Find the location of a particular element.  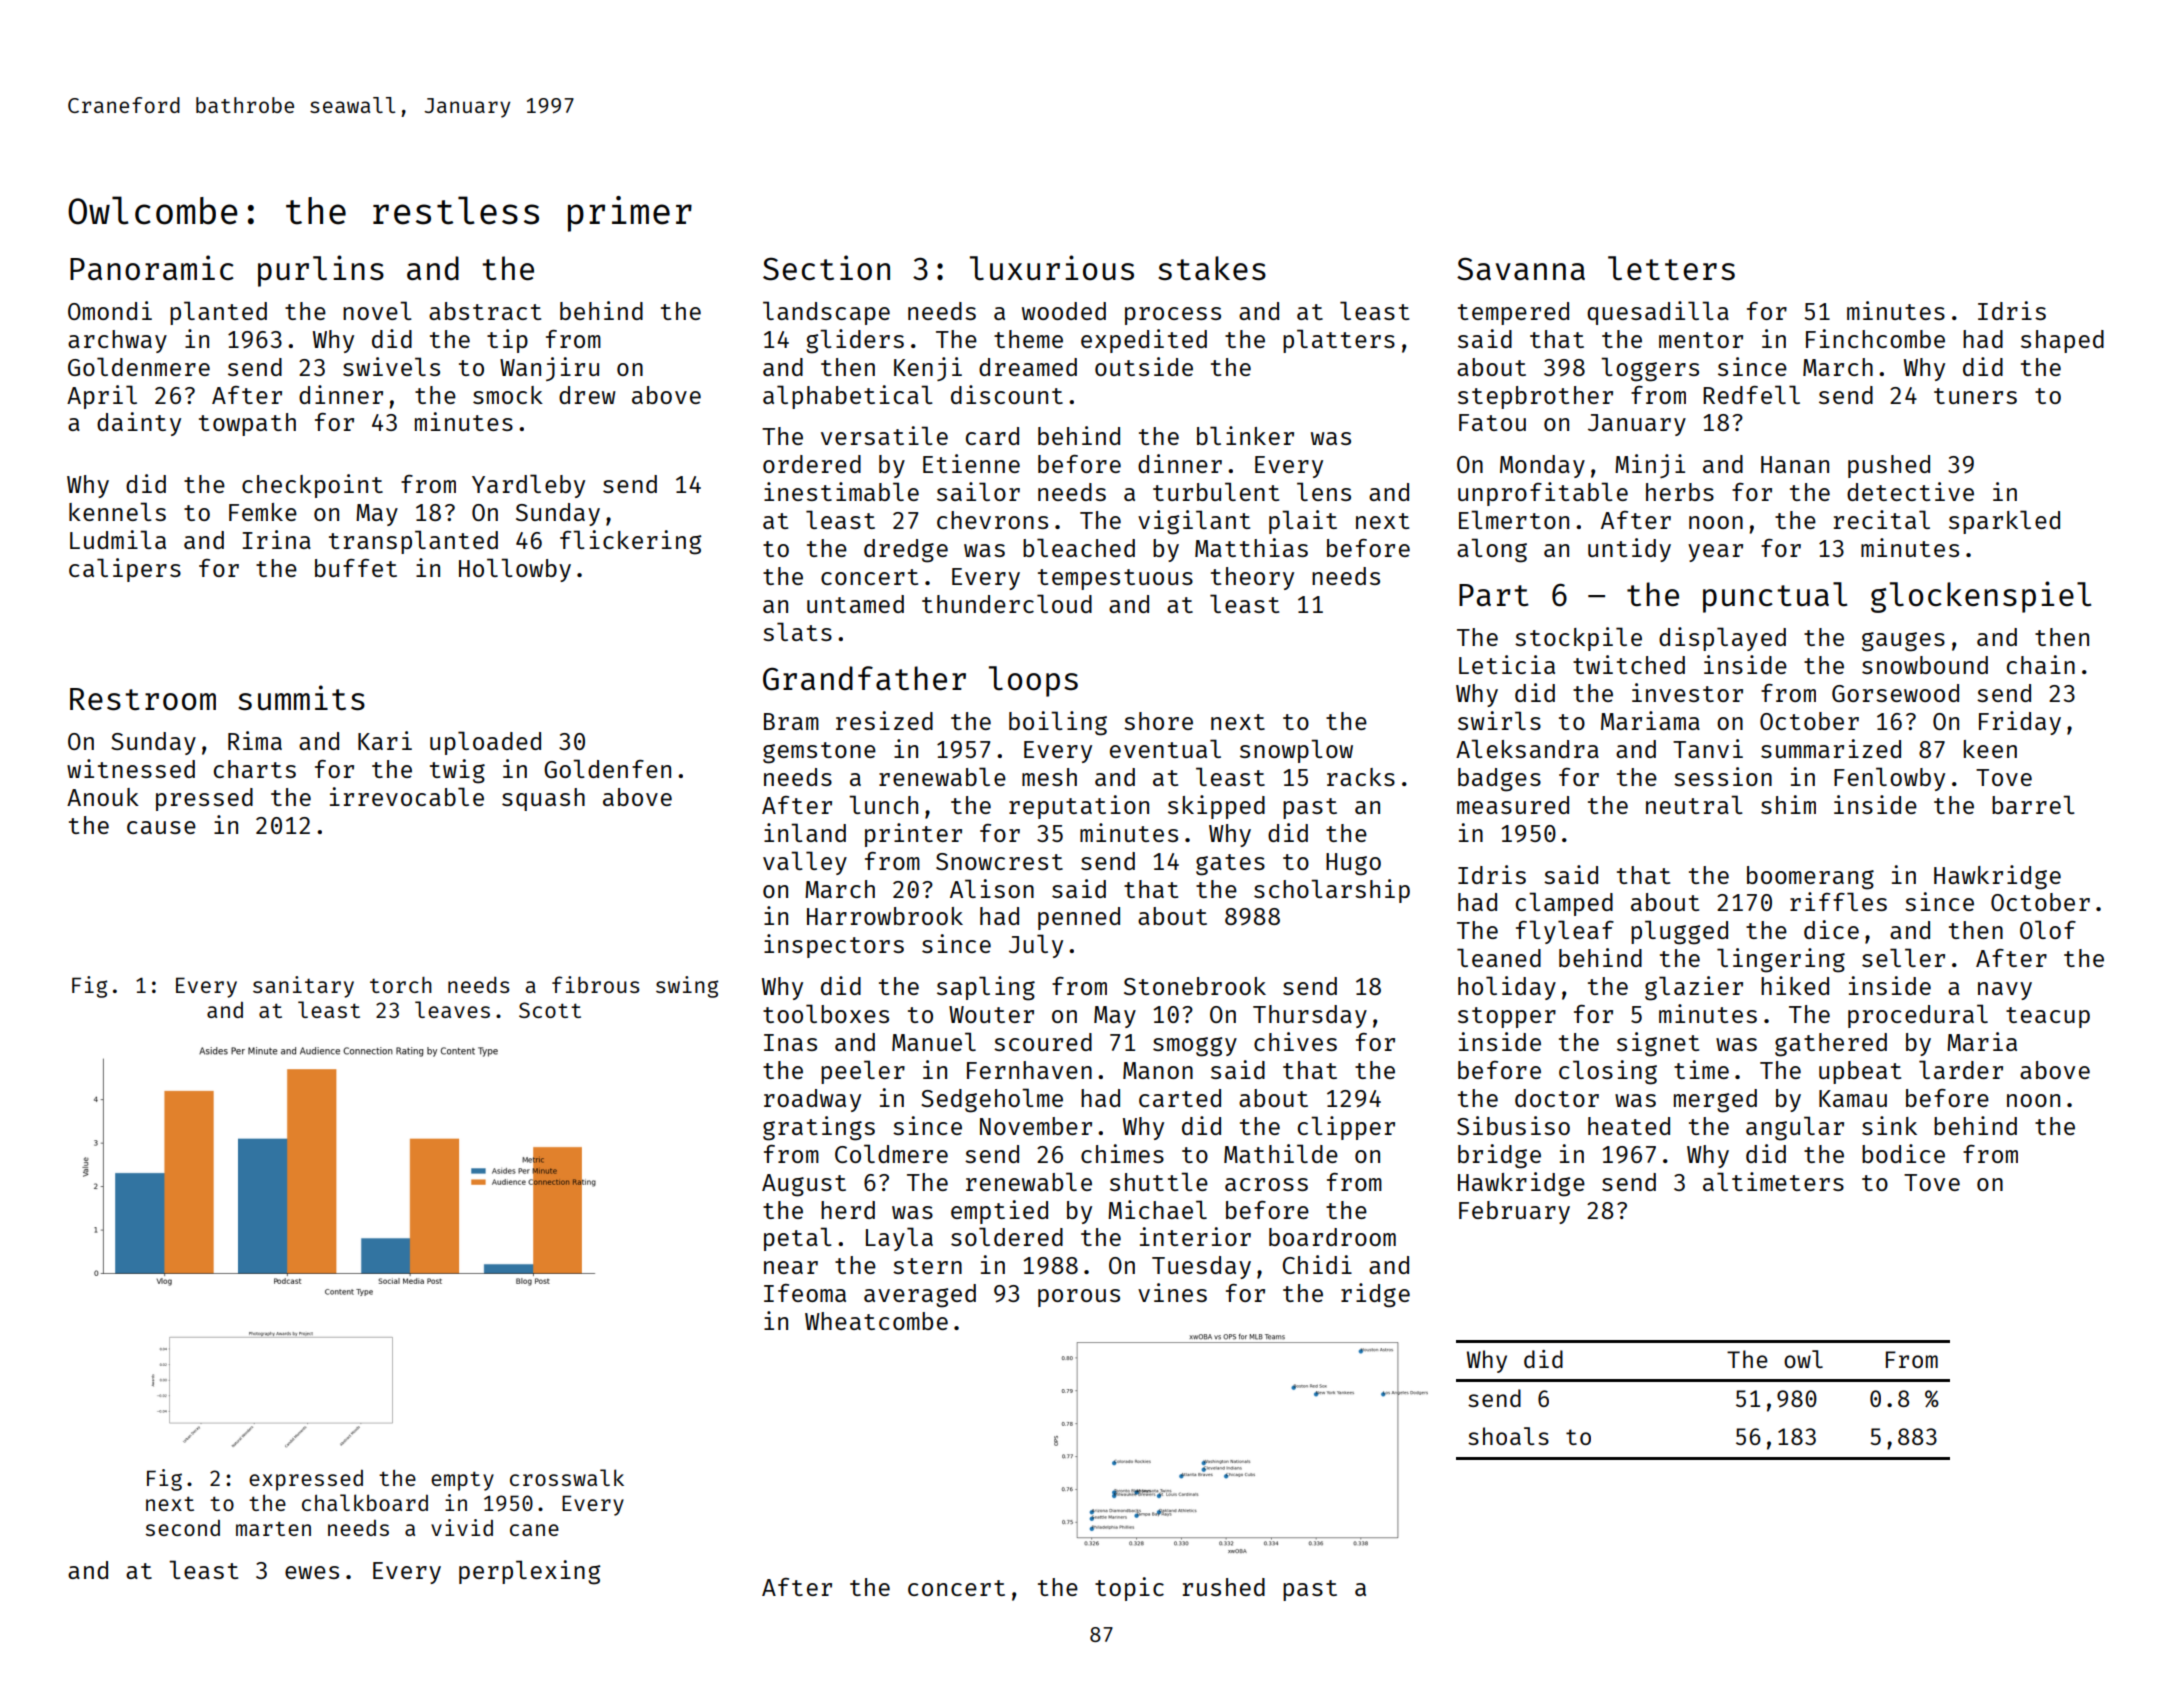

gathered is located at coordinates (1831, 1045).
